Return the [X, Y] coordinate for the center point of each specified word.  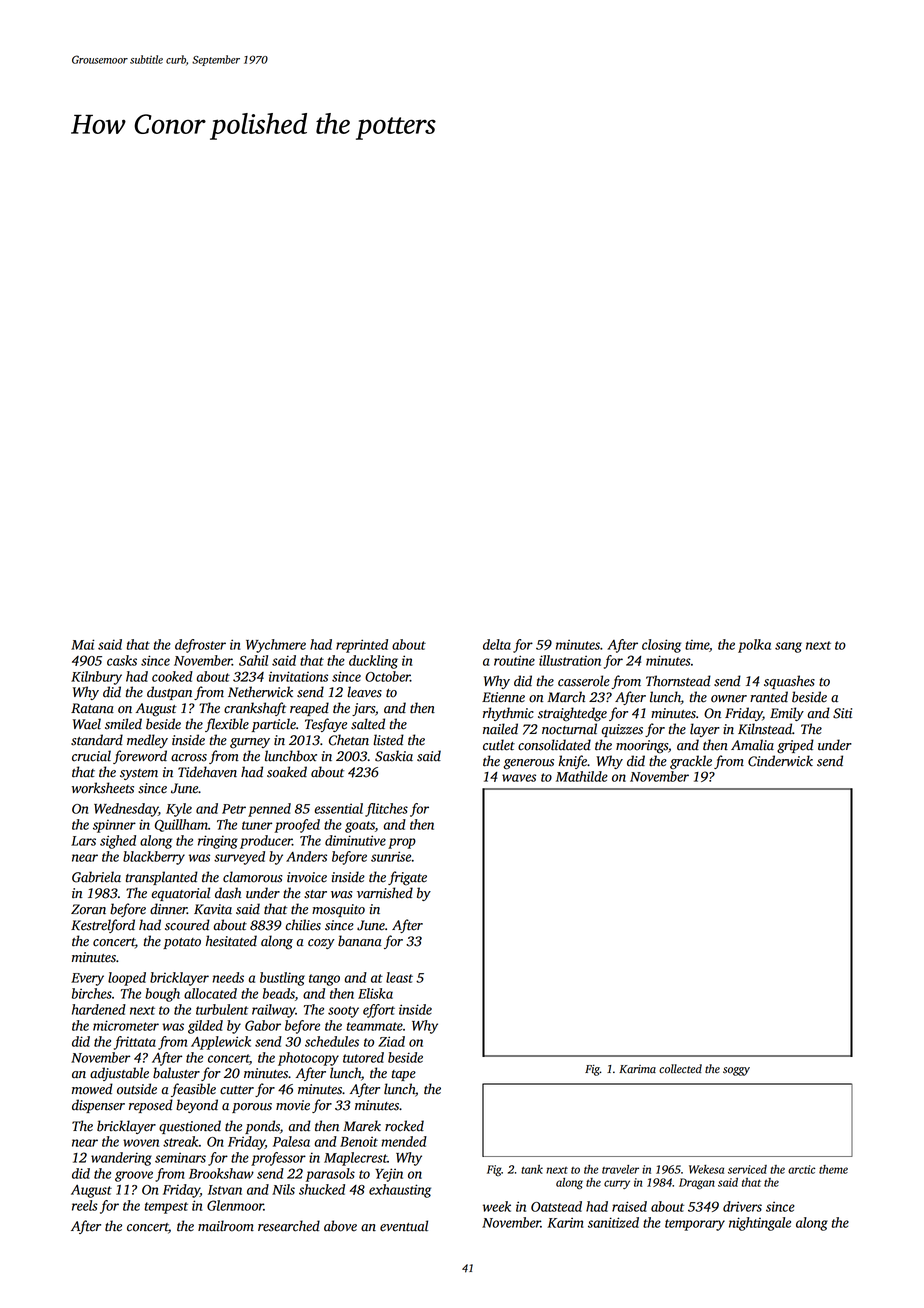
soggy [736, 1071]
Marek [362, 1126]
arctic [801, 1169]
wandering [121, 1159]
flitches [386, 810]
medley [147, 741]
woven [141, 1143]
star [315, 894]
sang [788, 647]
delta [497, 644]
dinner [168, 909]
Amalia [752, 745]
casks [122, 660]
